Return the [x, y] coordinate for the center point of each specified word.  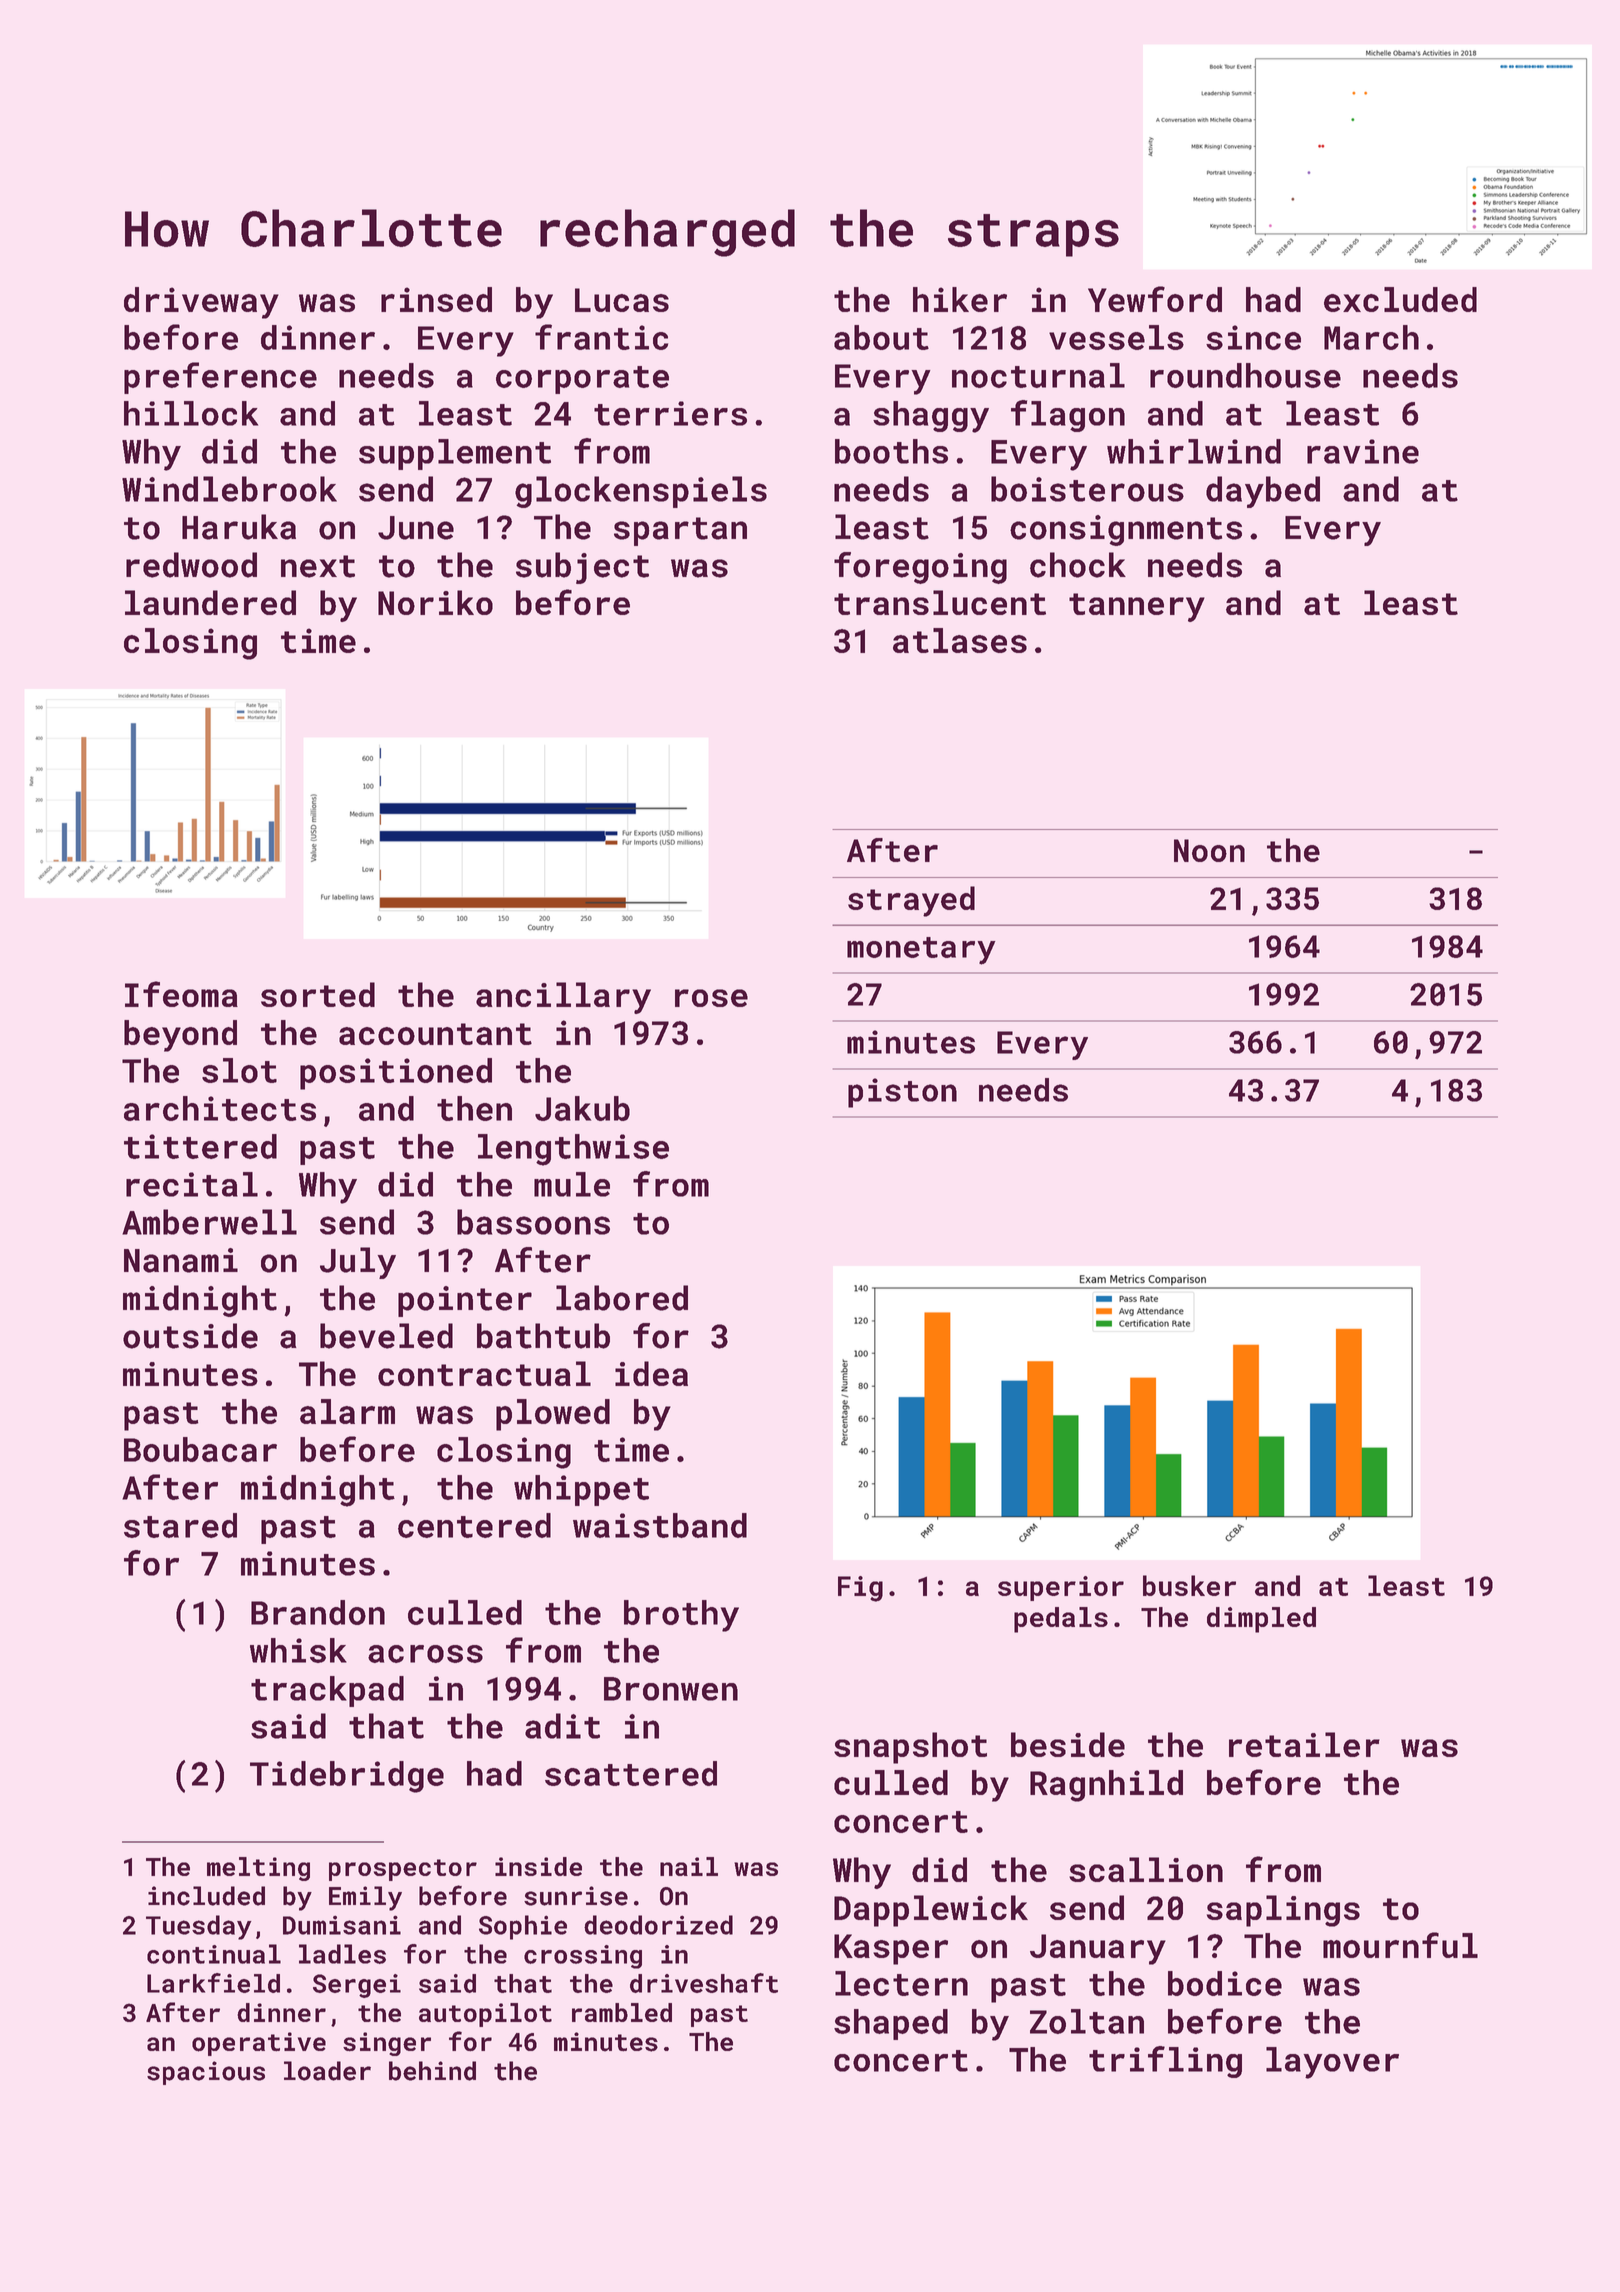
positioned [396, 1074]
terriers [670, 413]
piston [902, 1093]
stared [180, 1525]
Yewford [1155, 299]
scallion [1146, 1869]
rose [711, 998]
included [206, 1896]
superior [1061, 1588]
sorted [318, 994]
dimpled [1261, 1620]
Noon [1209, 850]
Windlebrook [229, 489]
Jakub [582, 1108]
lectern [901, 1983]
